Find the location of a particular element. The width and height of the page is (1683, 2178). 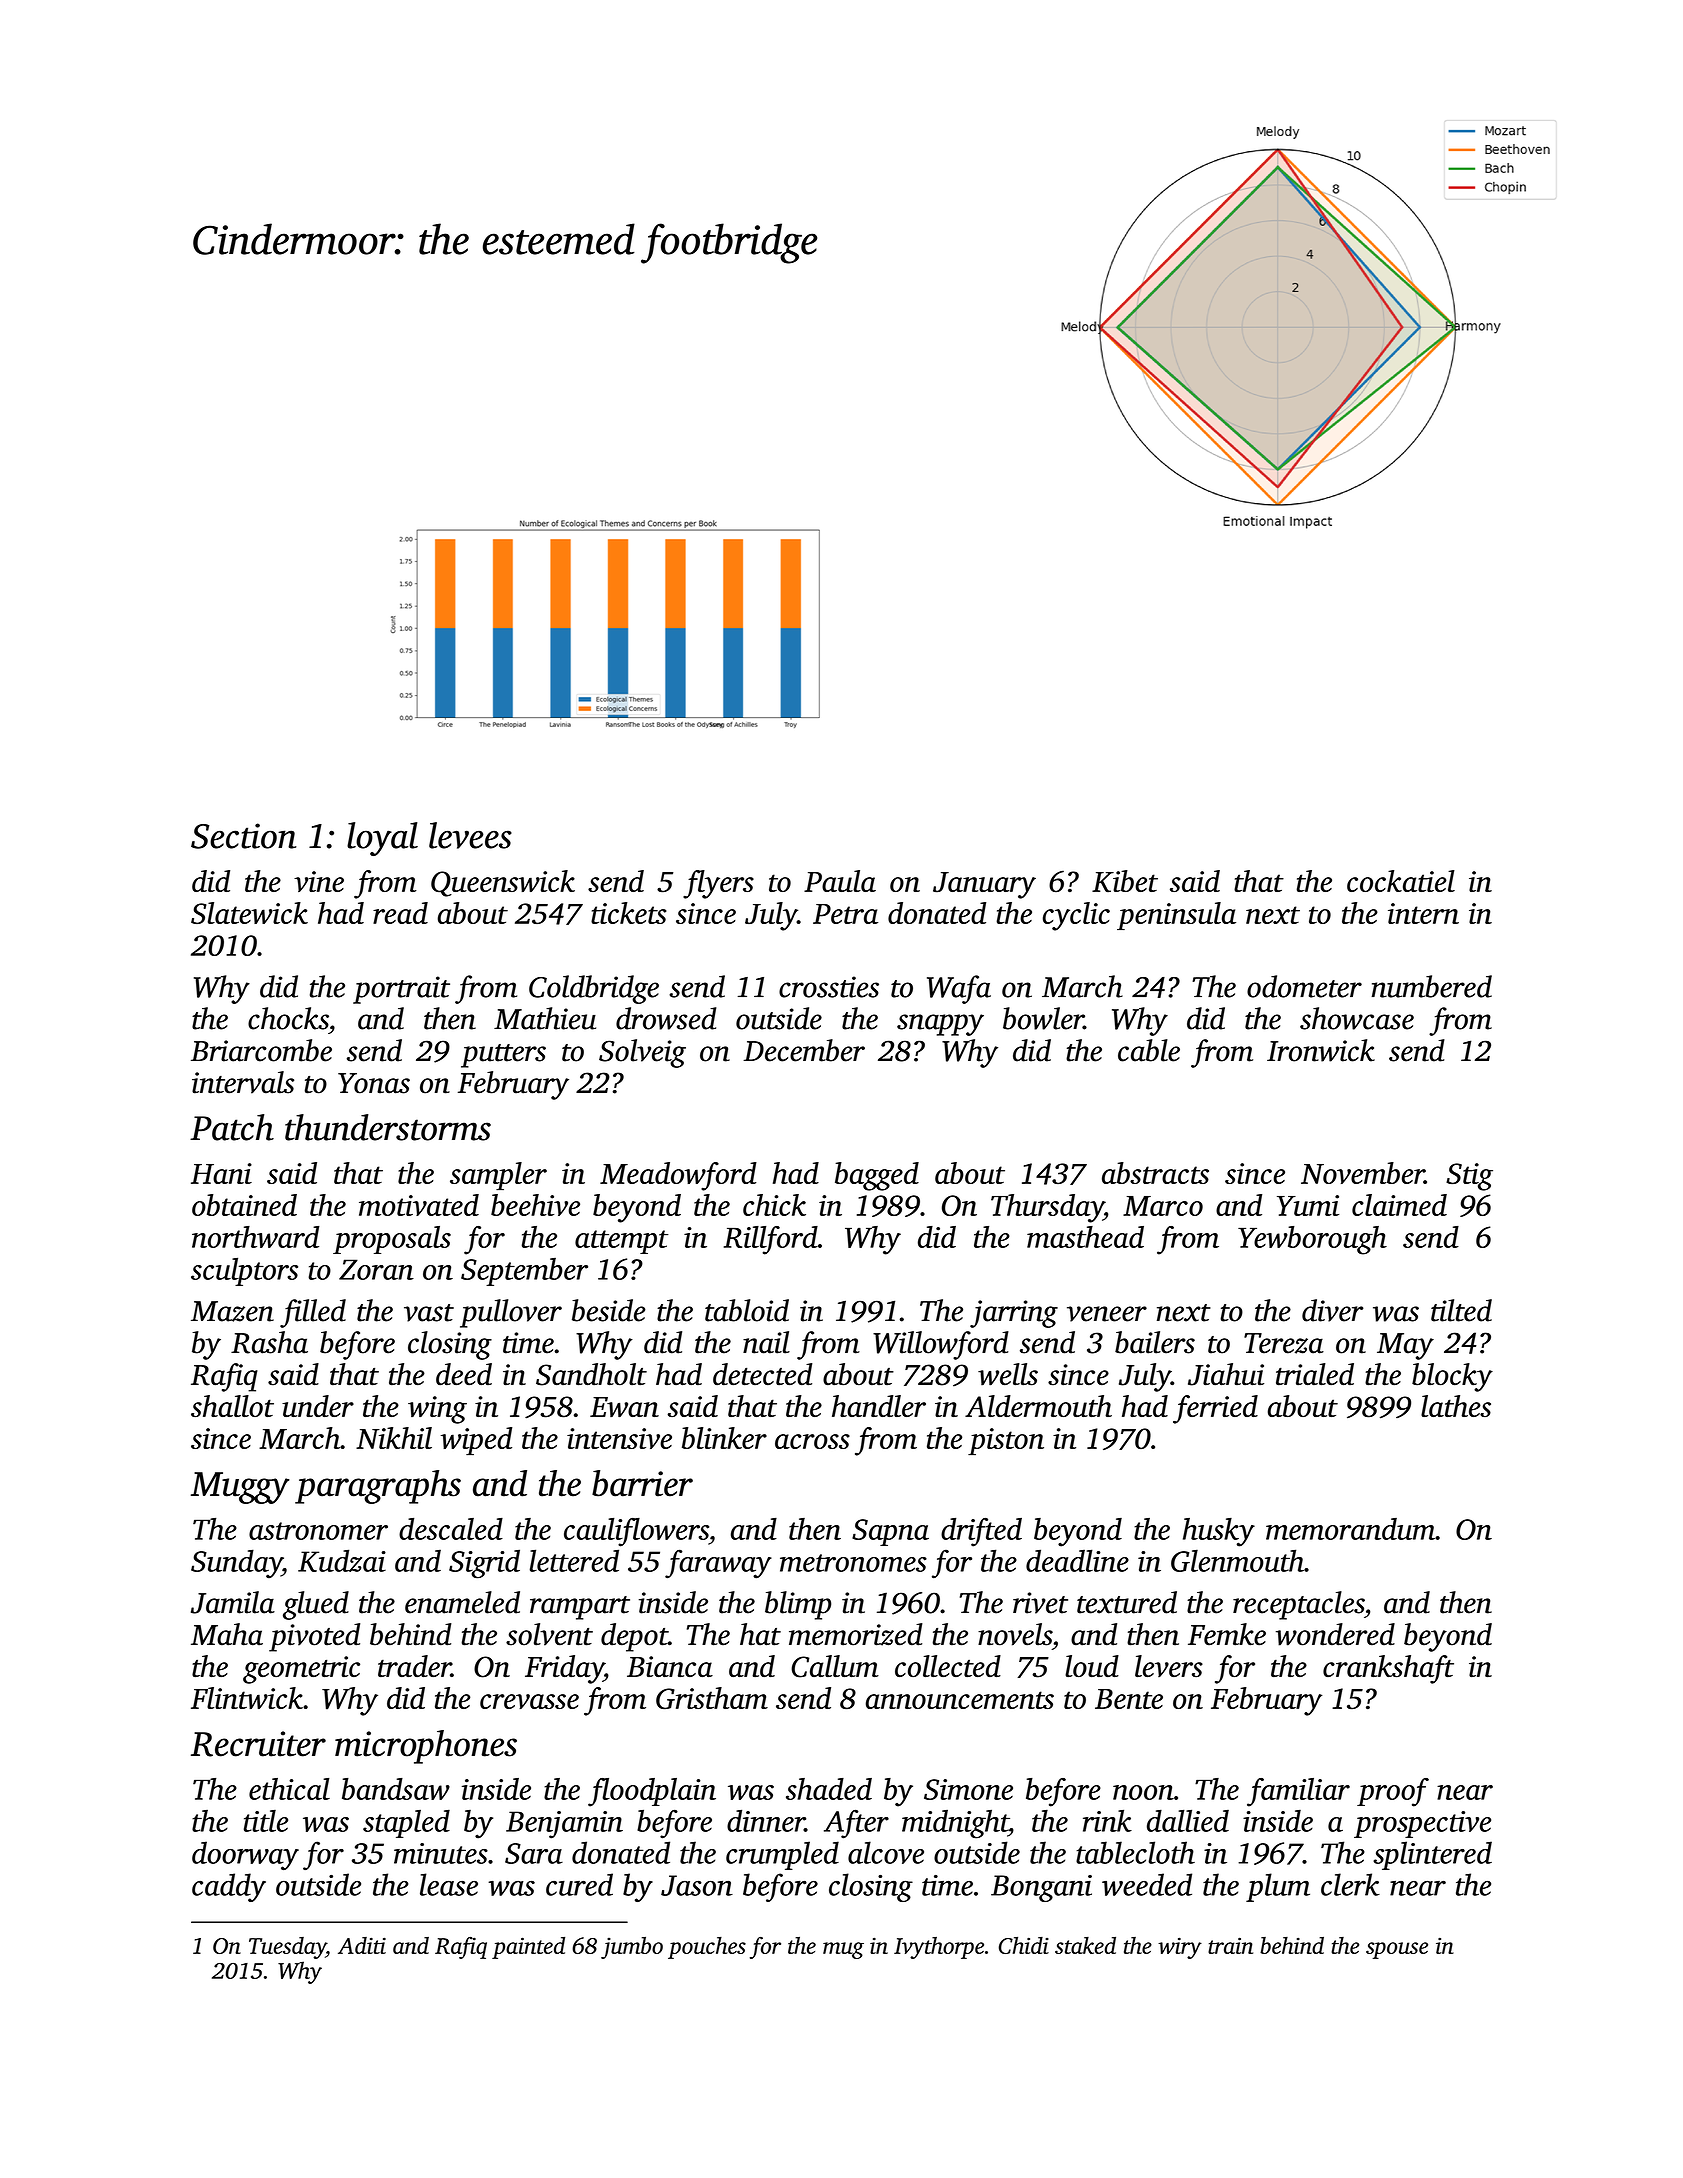

Section is located at coordinates (243, 836).
